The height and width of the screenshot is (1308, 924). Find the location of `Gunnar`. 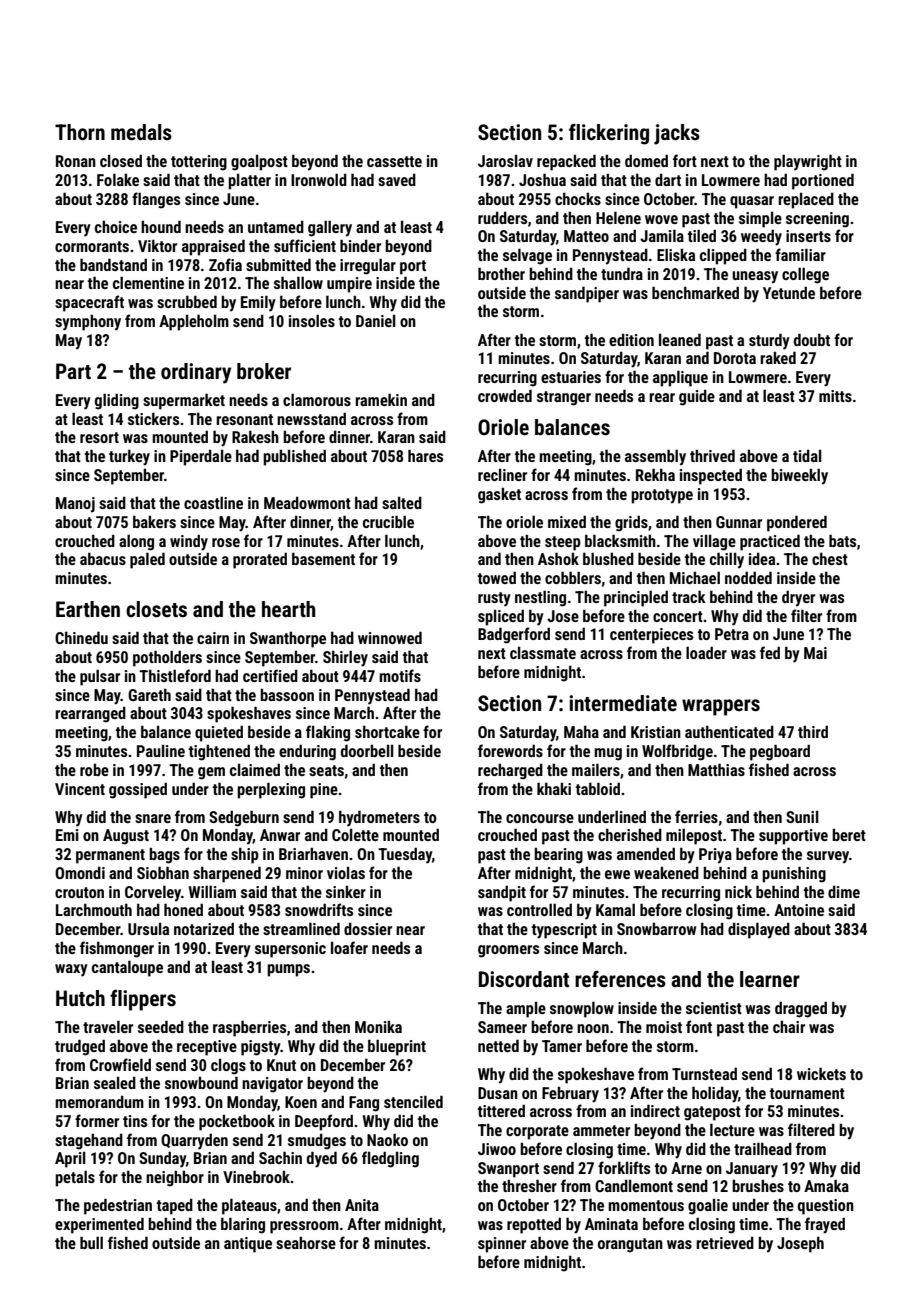

Gunnar is located at coordinates (739, 522).
